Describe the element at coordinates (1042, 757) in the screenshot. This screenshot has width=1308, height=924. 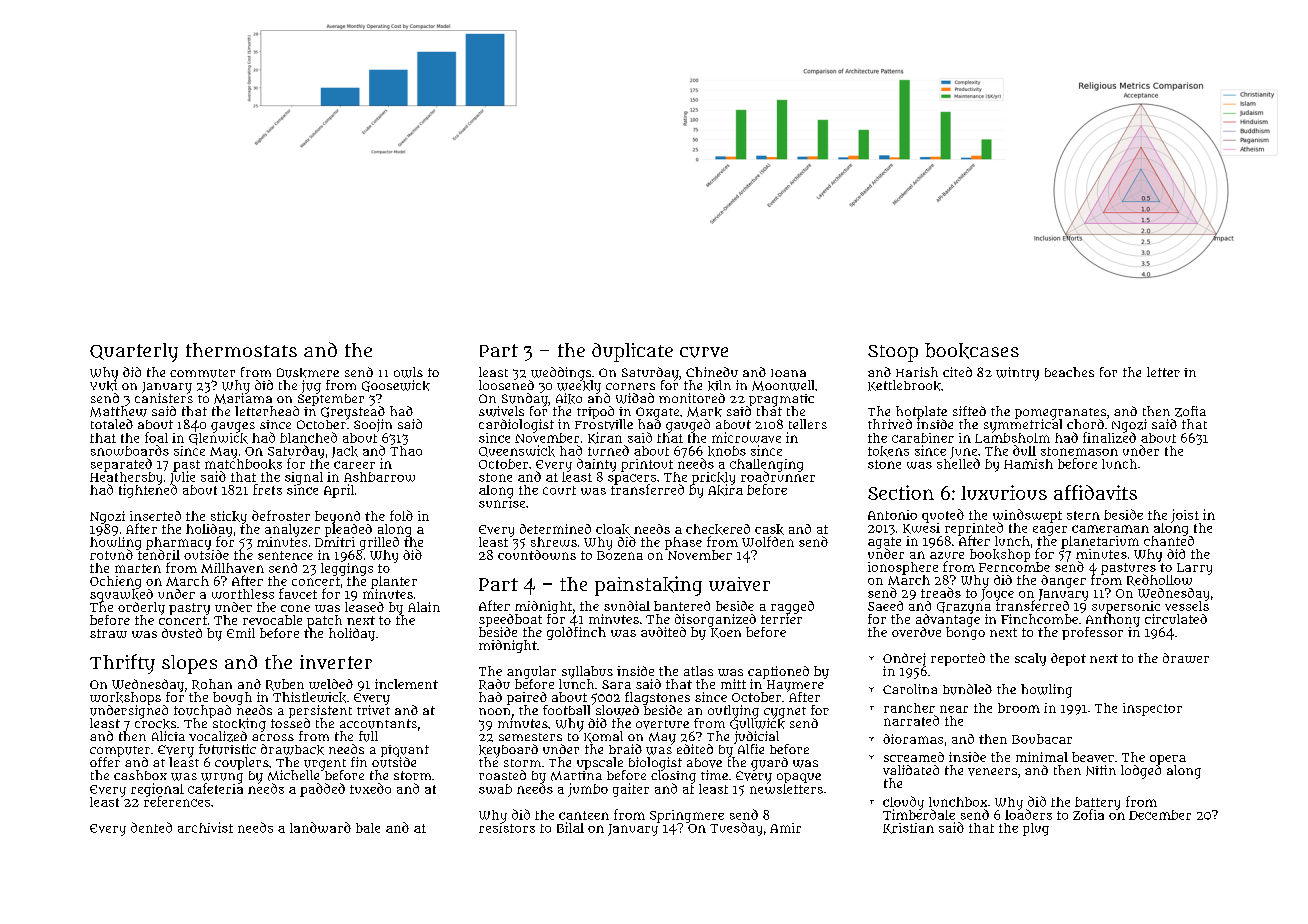
I see `minimal` at that location.
